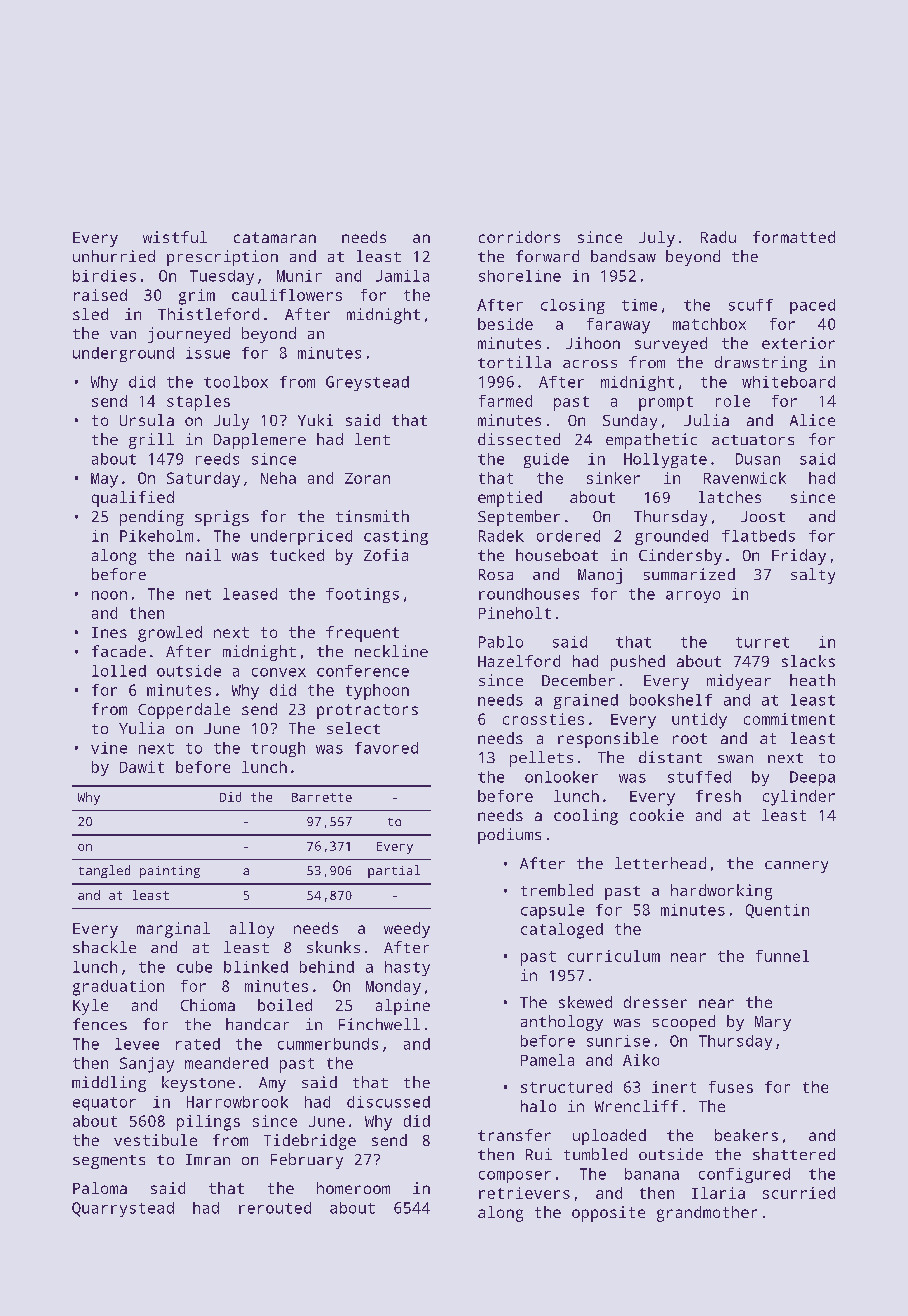  What do you see at coordinates (796, 867) in the screenshot?
I see `cannery` at bounding box center [796, 867].
